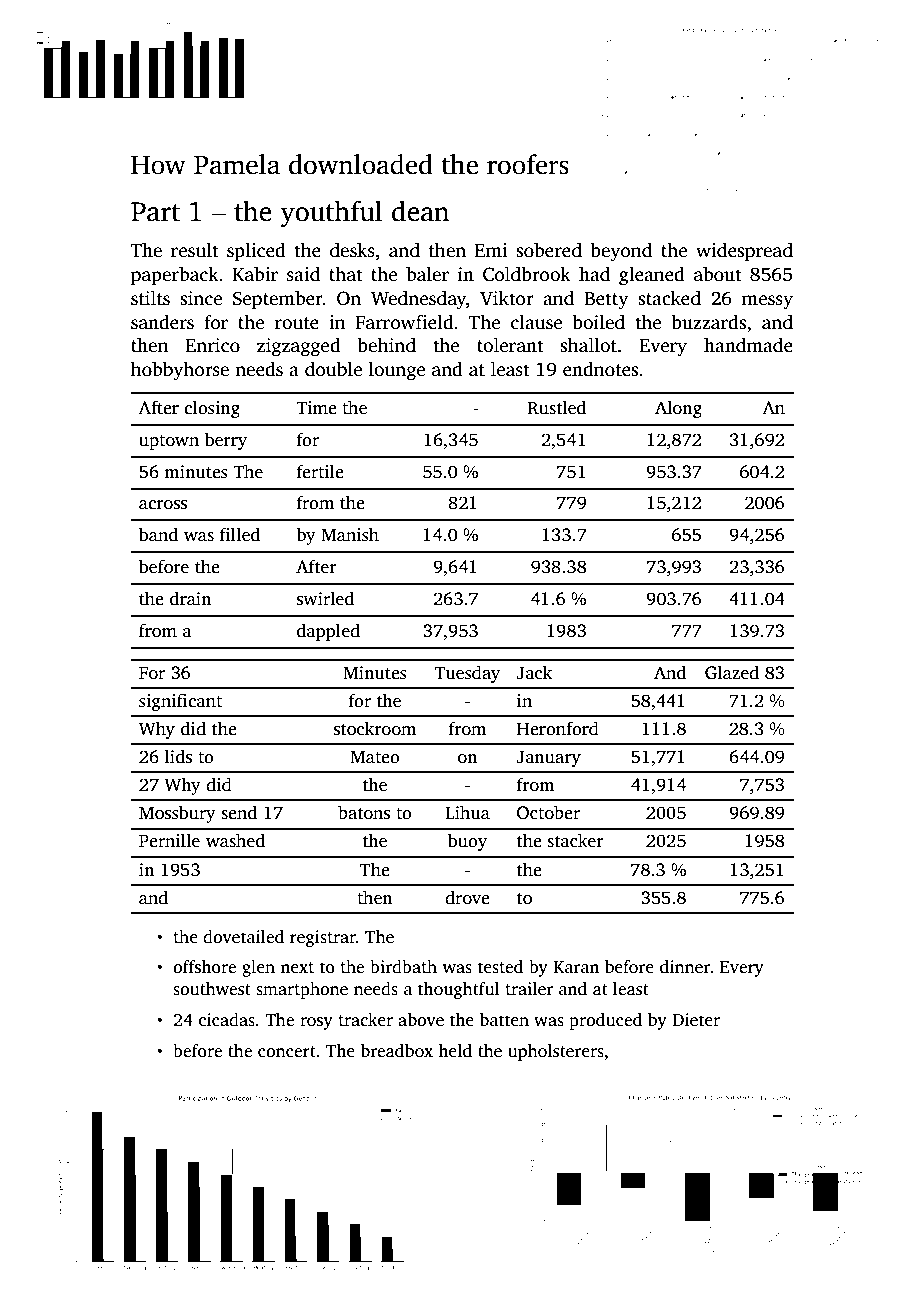  Describe the element at coordinates (239, 812) in the image. I see `send` at that location.
